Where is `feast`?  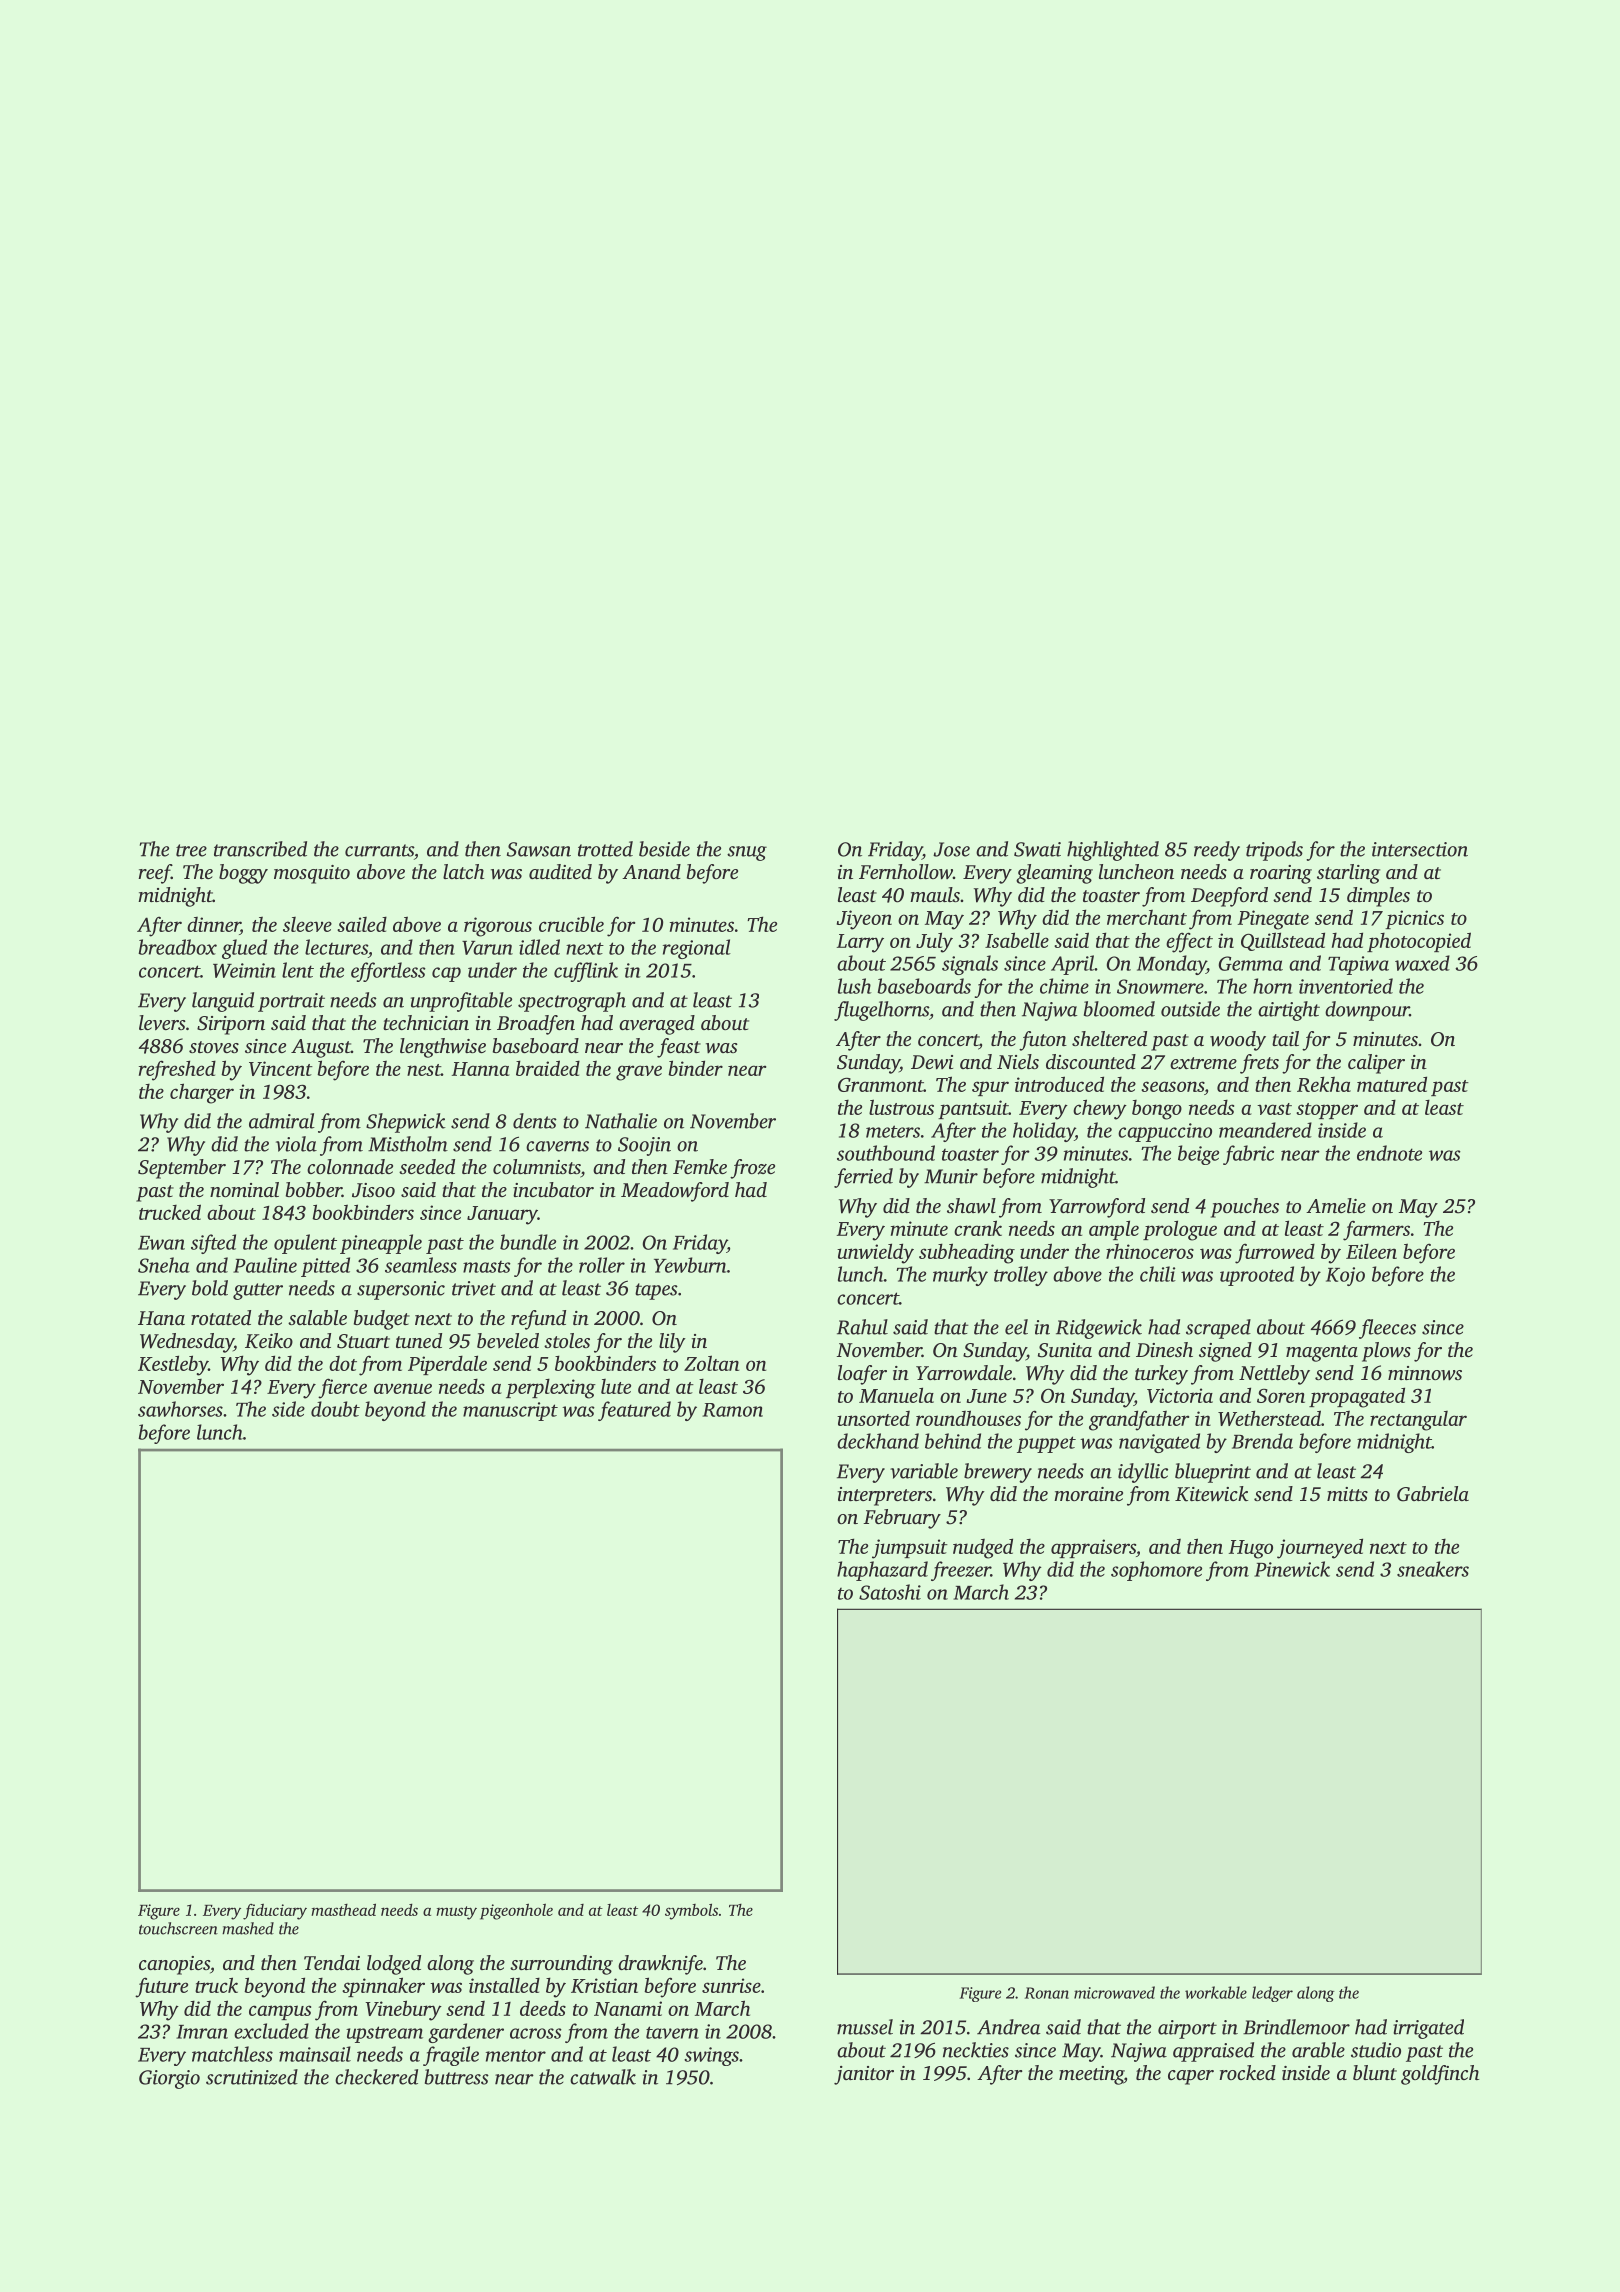
feast is located at coordinates (679, 1048).
